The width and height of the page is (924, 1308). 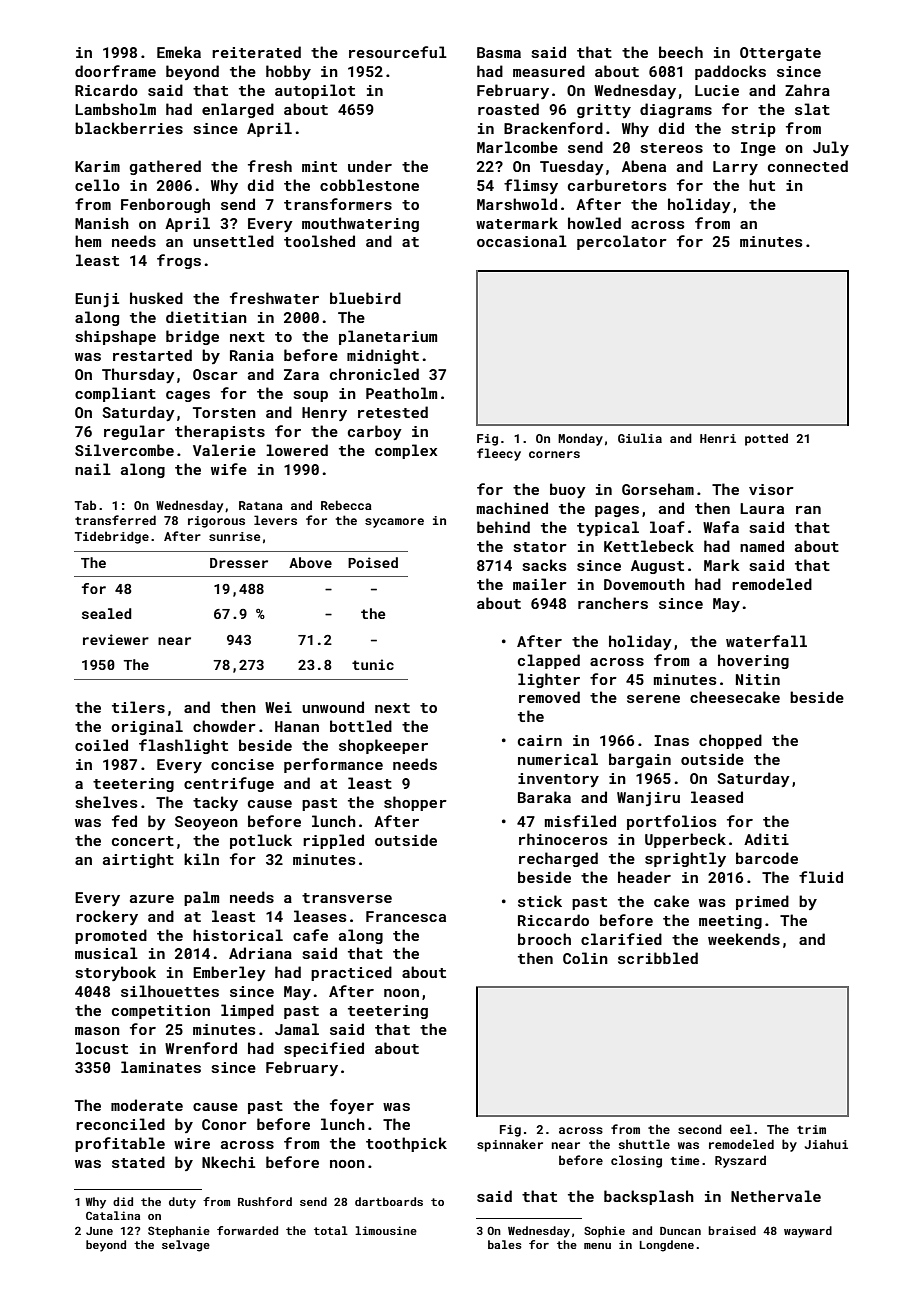 What do you see at coordinates (744, 939) in the page?
I see `weekends` at bounding box center [744, 939].
